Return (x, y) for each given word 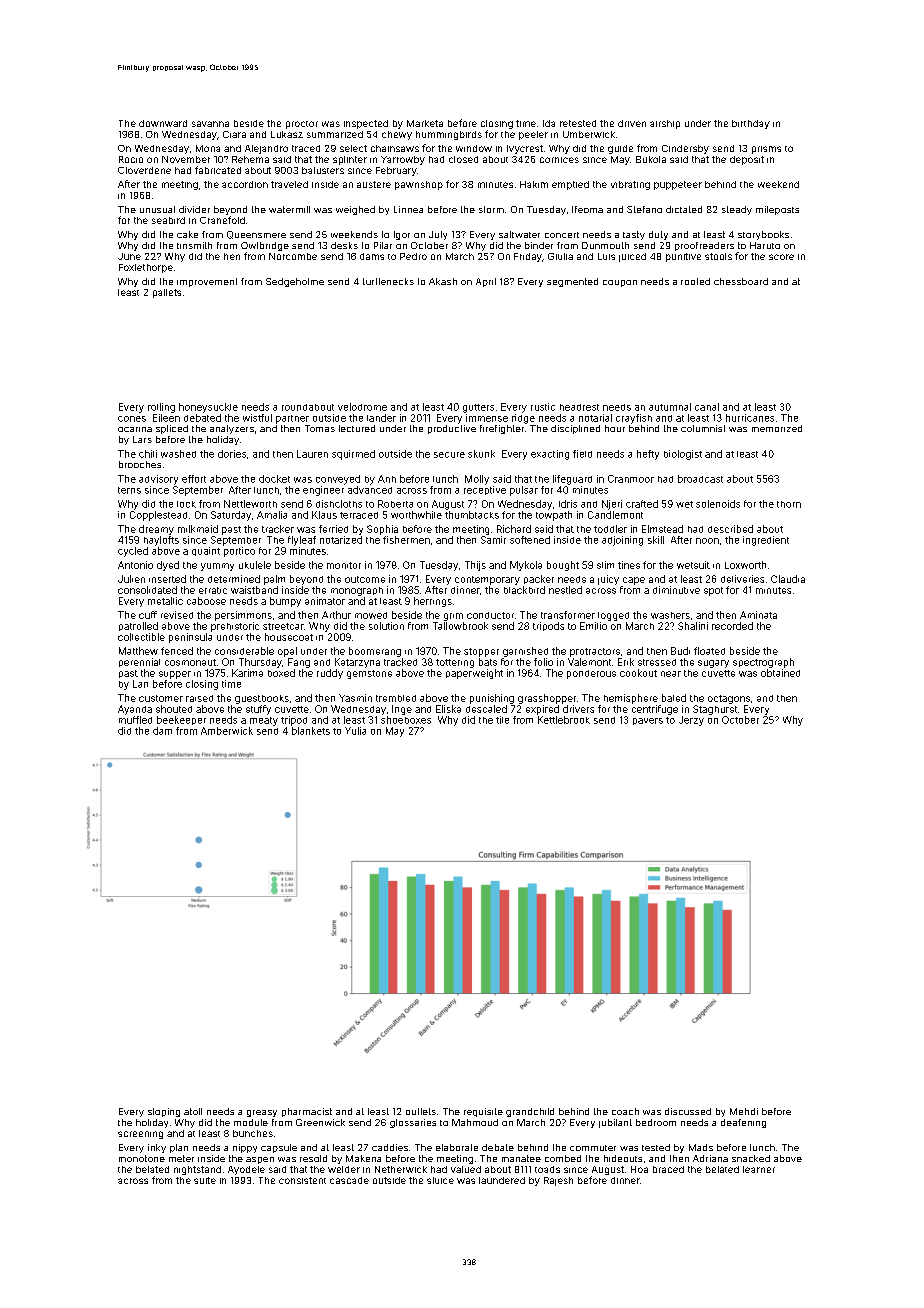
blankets (311, 731)
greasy (262, 1113)
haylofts (161, 541)
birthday (751, 124)
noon (707, 541)
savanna (210, 124)
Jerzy (691, 721)
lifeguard (572, 480)
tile (502, 720)
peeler (533, 135)
